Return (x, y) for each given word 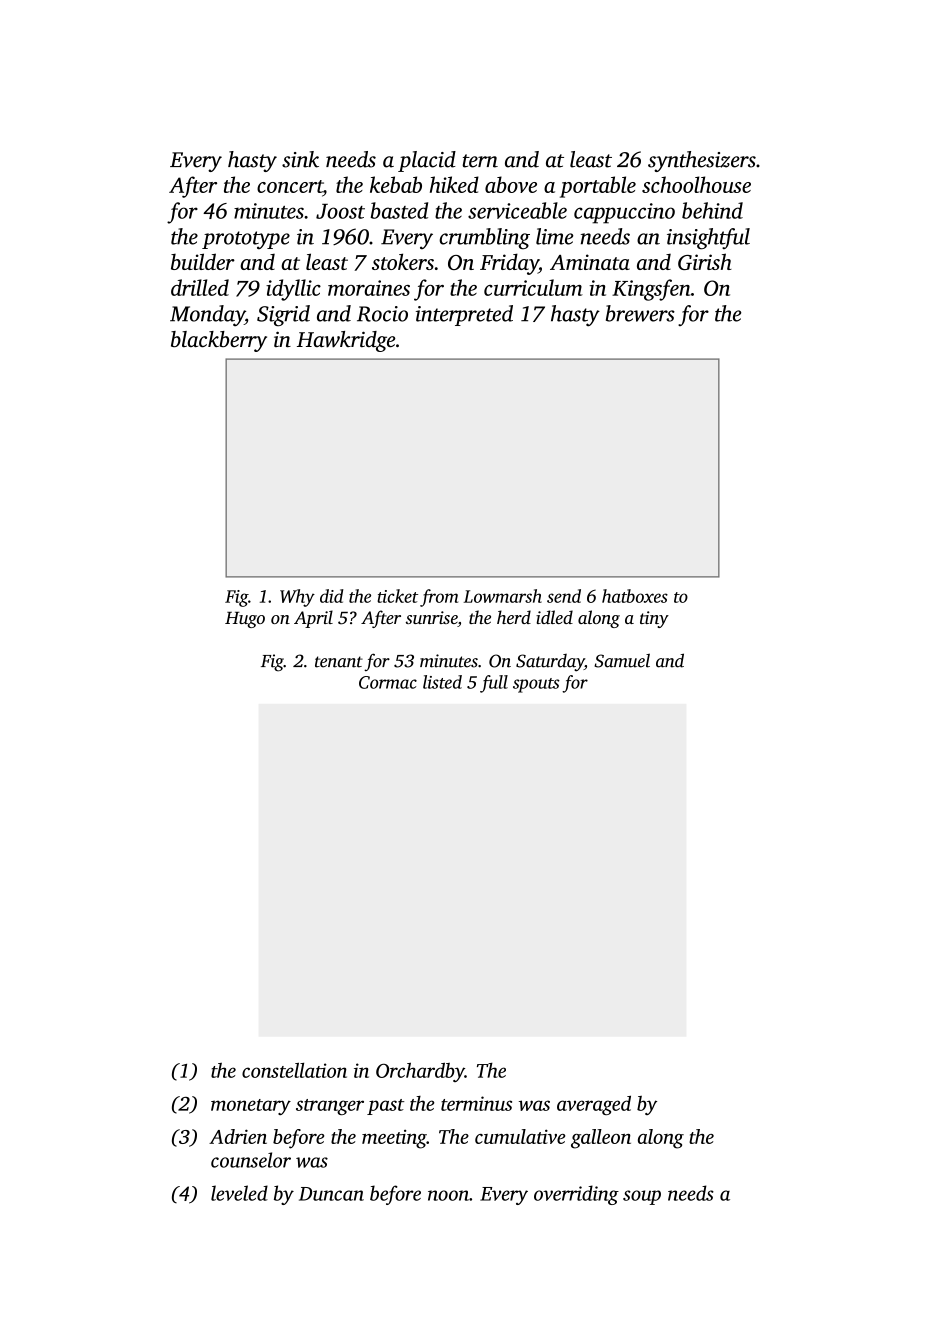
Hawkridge (346, 341)
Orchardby (420, 1072)
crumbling (484, 238)
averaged (594, 1105)
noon (448, 1195)
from (439, 598)
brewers (640, 313)
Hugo (245, 620)
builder (203, 261)
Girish (705, 261)
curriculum (533, 287)
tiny (654, 619)
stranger (330, 1107)
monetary (251, 1107)
